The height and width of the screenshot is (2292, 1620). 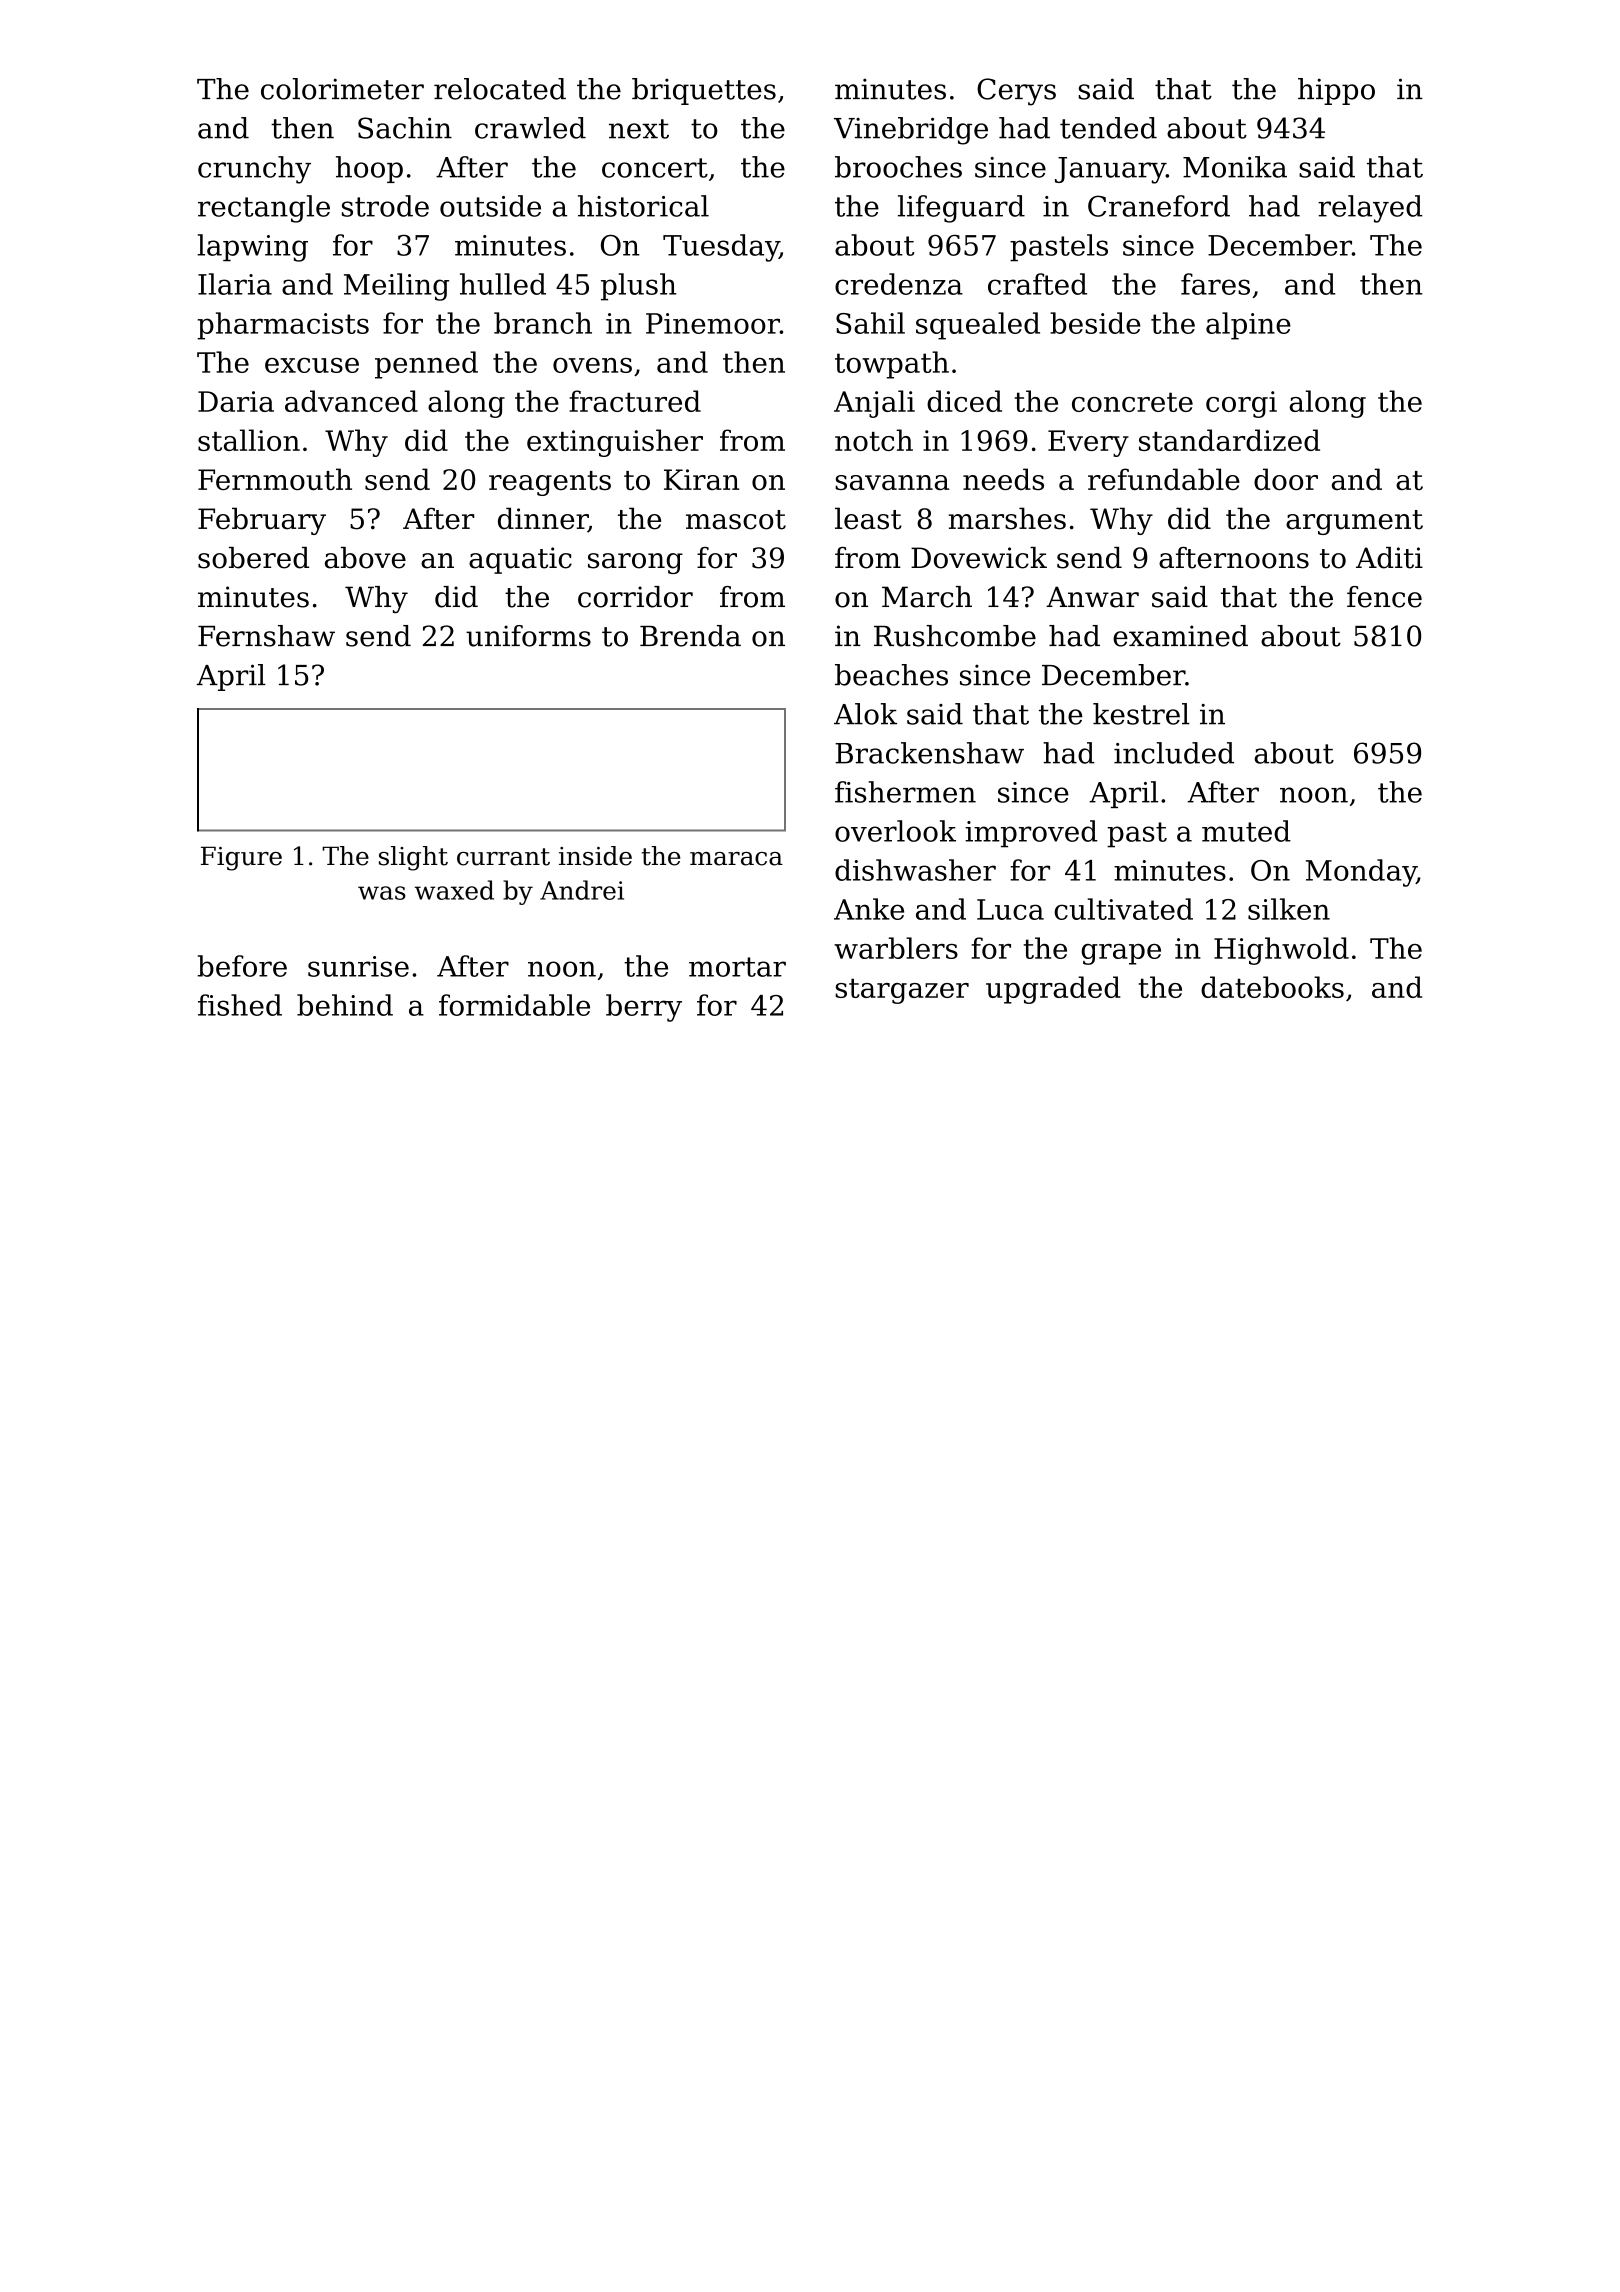 What do you see at coordinates (704, 91) in the screenshot?
I see `briquettes` at bounding box center [704, 91].
